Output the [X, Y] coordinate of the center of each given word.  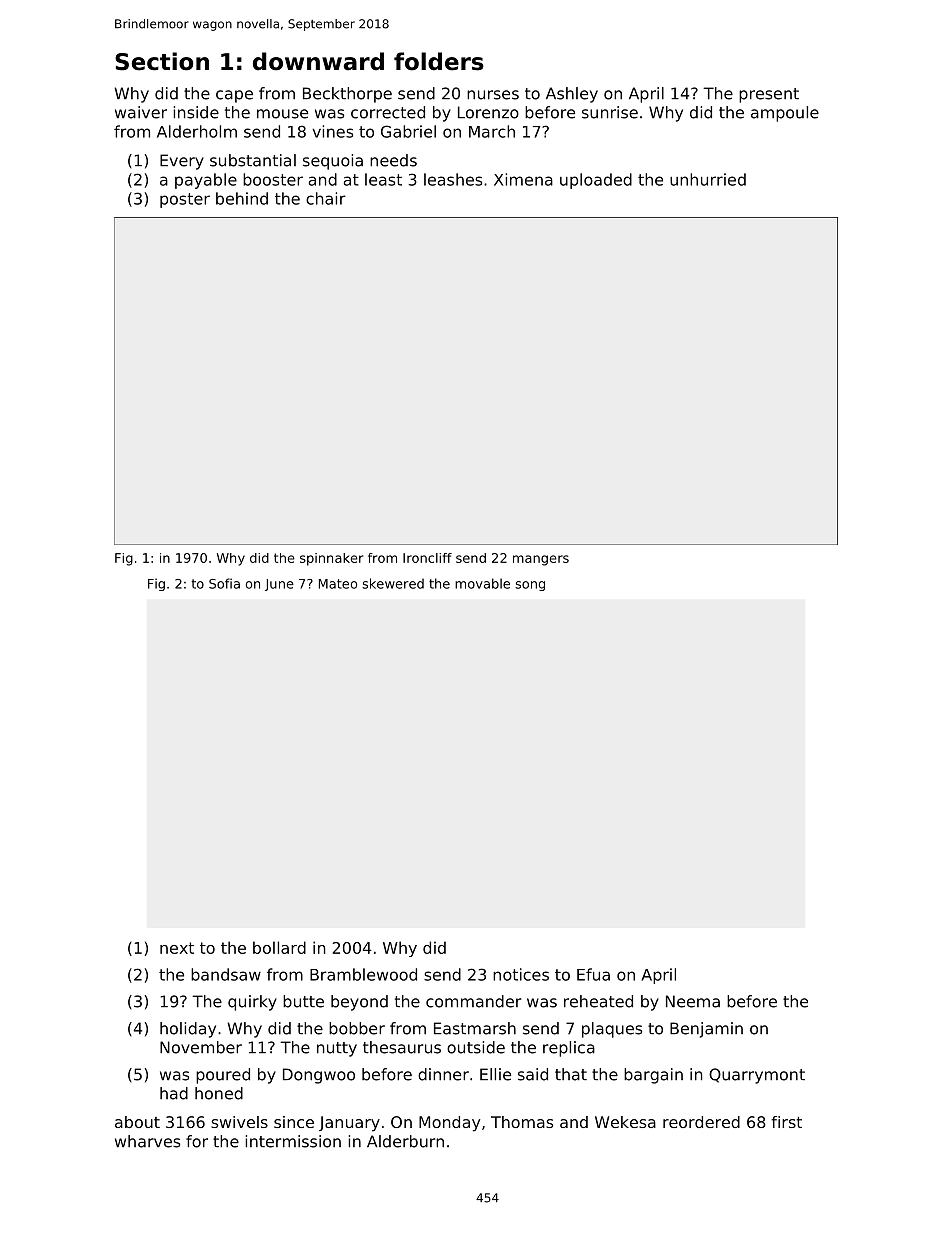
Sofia [224, 583]
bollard [279, 947]
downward [318, 61]
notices [521, 974]
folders [439, 61]
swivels [239, 1122]
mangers [541, 560]
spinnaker [331, 559]
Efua [593, 974]
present [769, 95]
